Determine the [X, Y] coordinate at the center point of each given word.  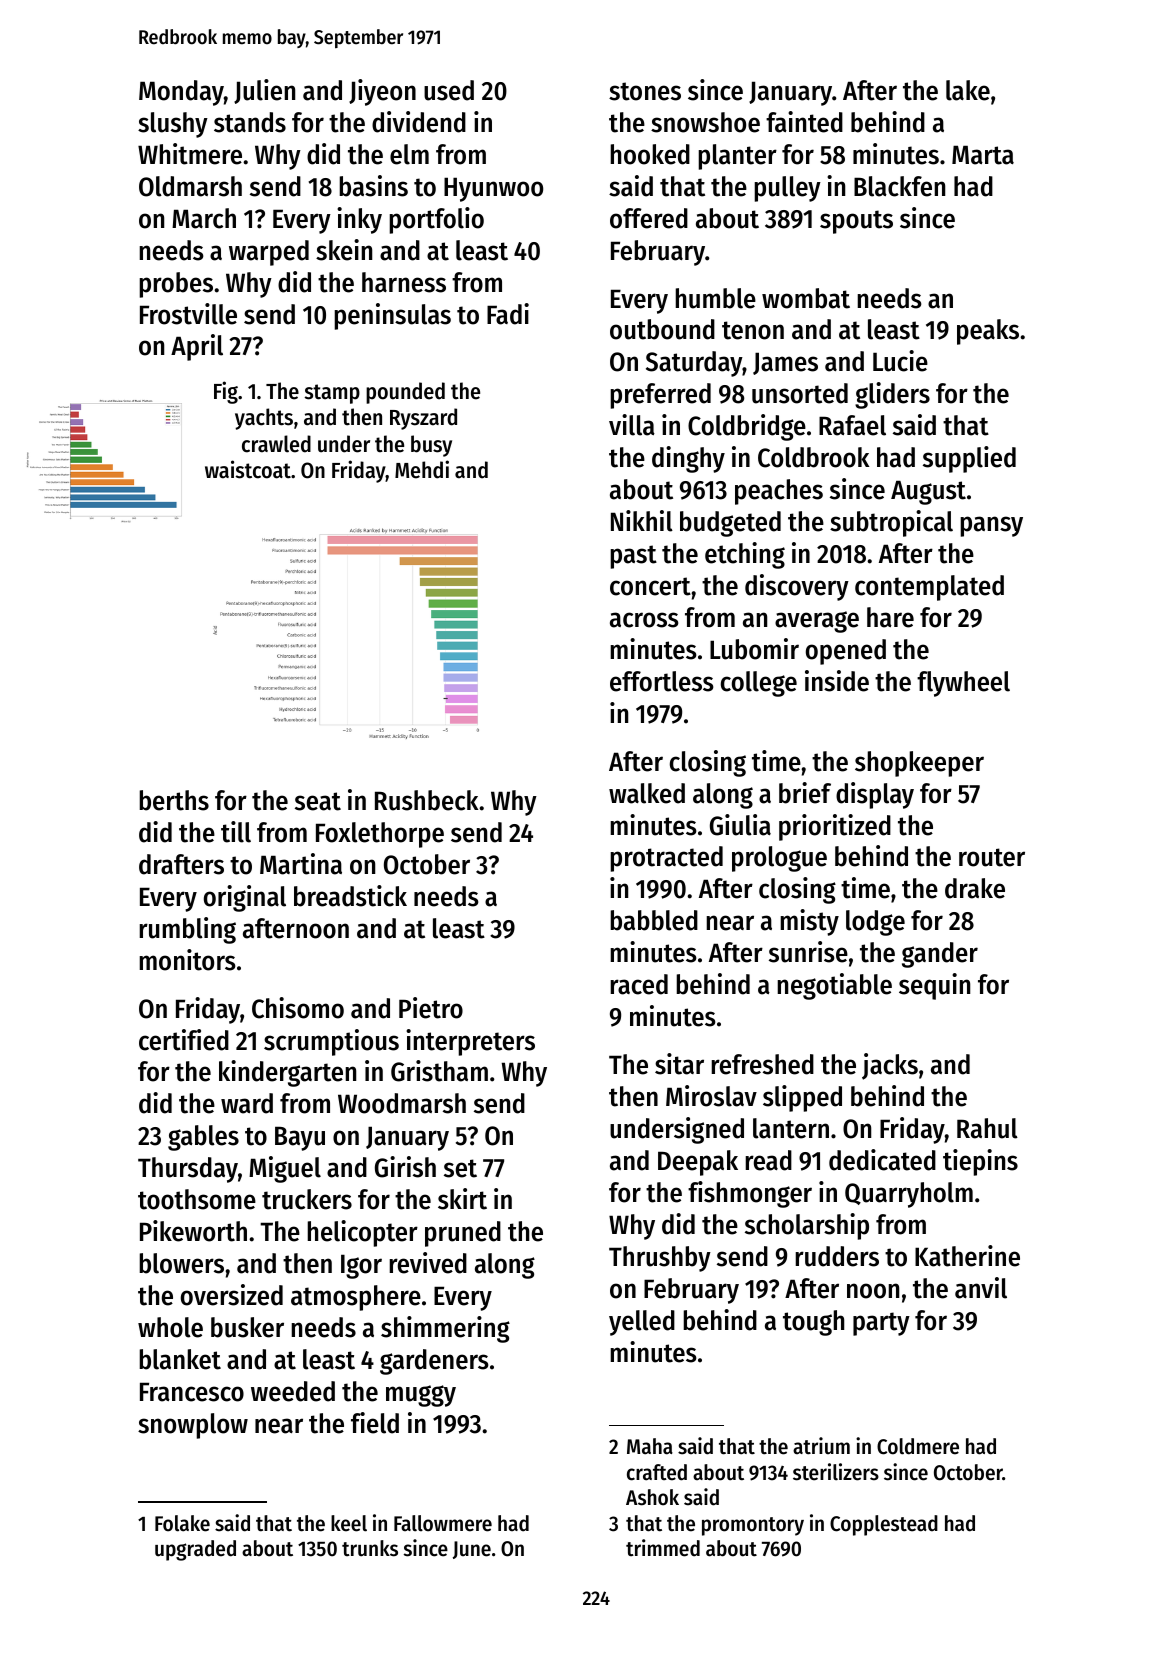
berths [174, 800]
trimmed [663, 1548]
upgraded [195, 1550]
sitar [679, 1064]
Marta [983, 155]
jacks [890, 1066]
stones [645, 91]
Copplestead [884, 1525]
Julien [264, 91]
